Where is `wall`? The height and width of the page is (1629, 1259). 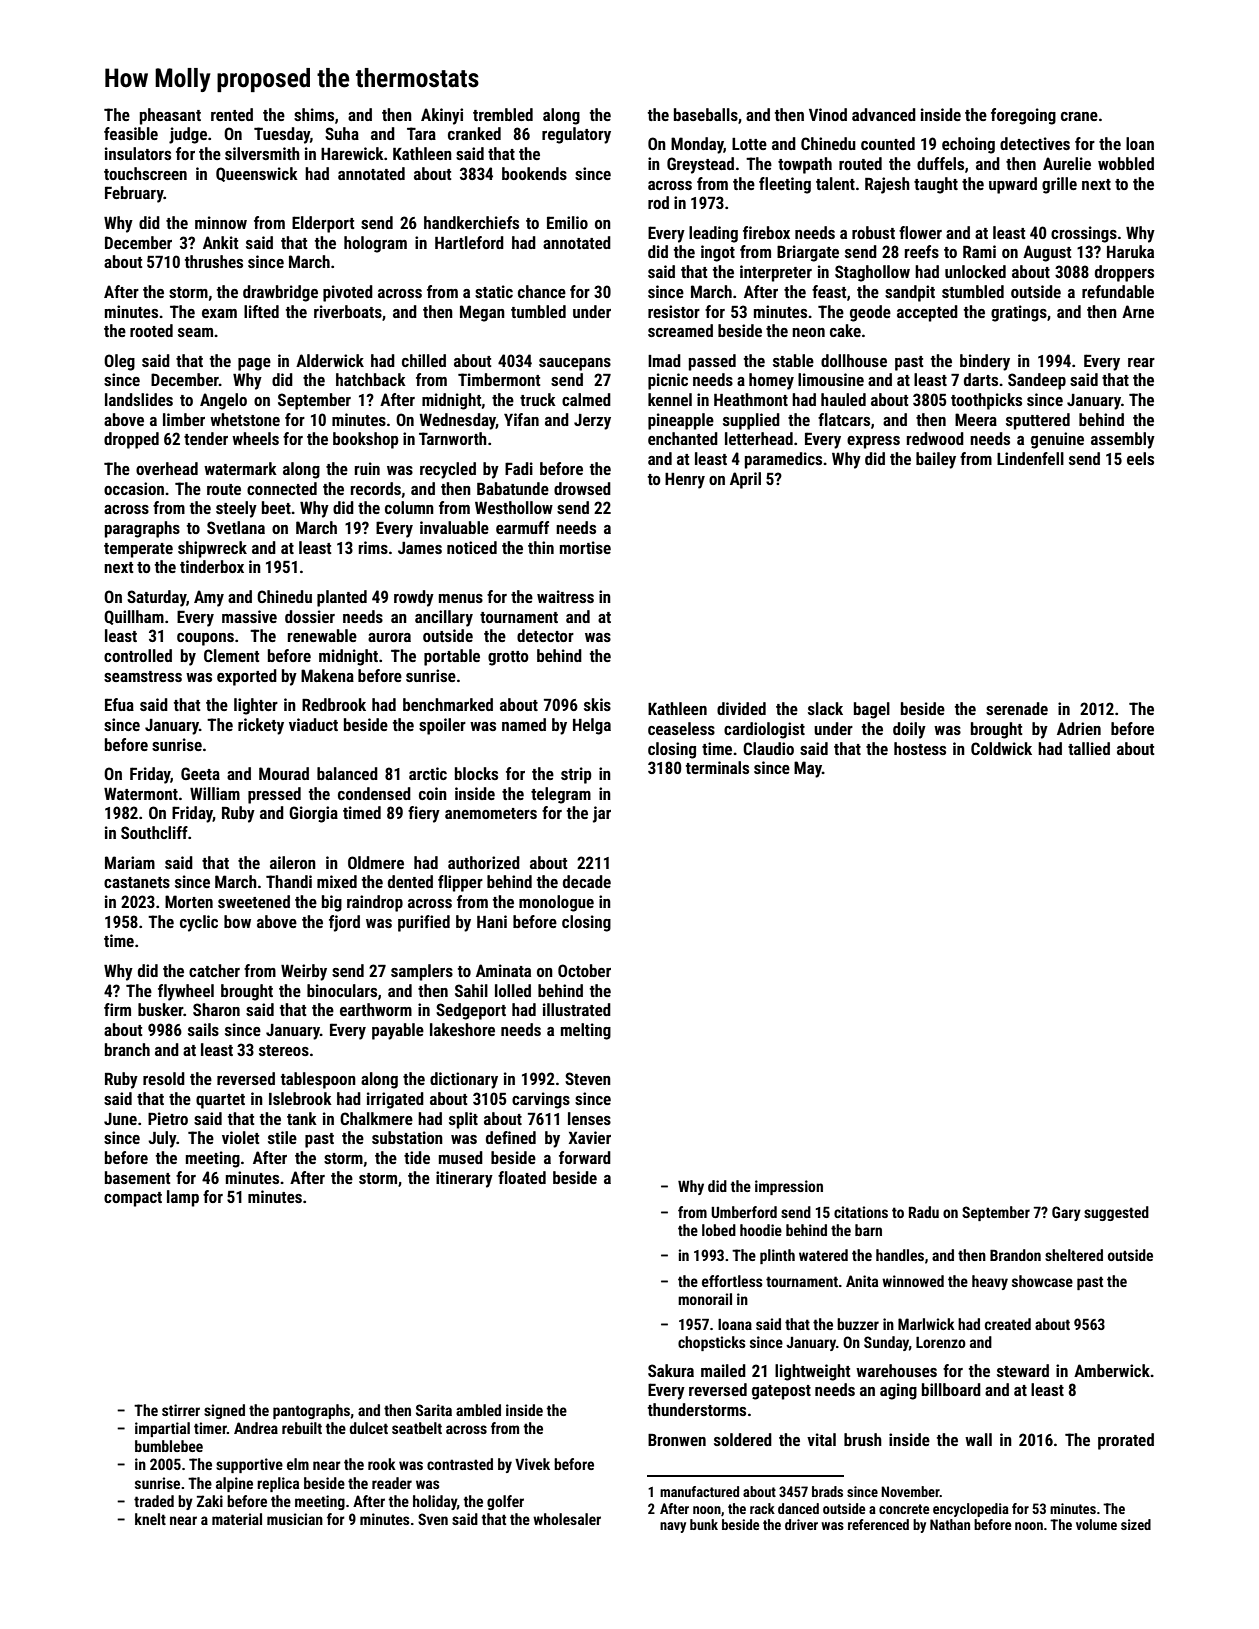
wall is located at coordinates (978, 1439).
